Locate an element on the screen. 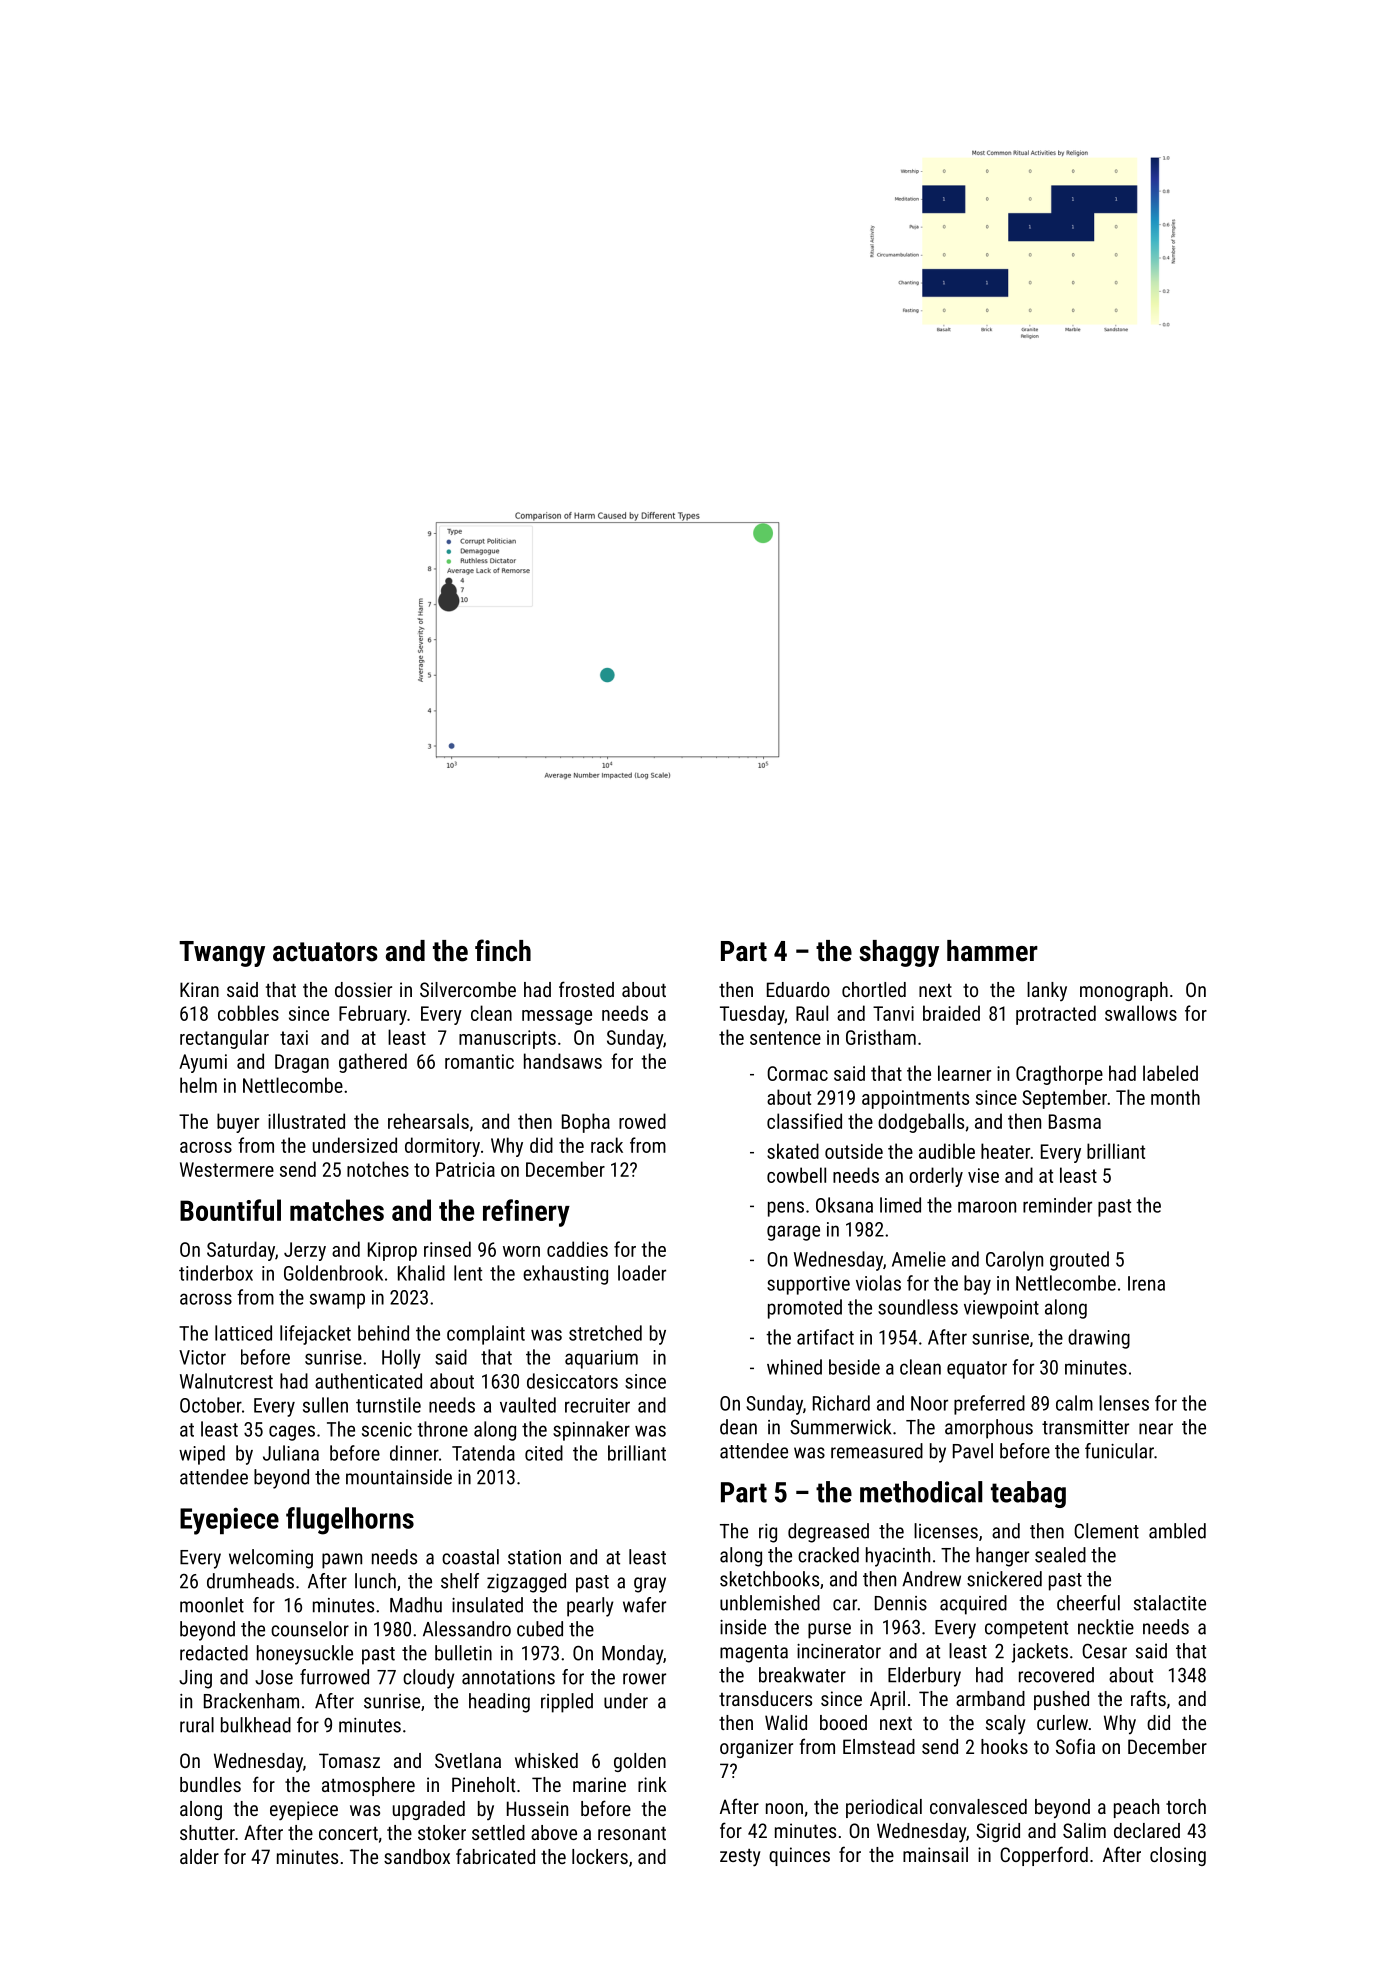 This screenshot has width=1386, height=1969. pens is located at coordinates (786, 1209).
